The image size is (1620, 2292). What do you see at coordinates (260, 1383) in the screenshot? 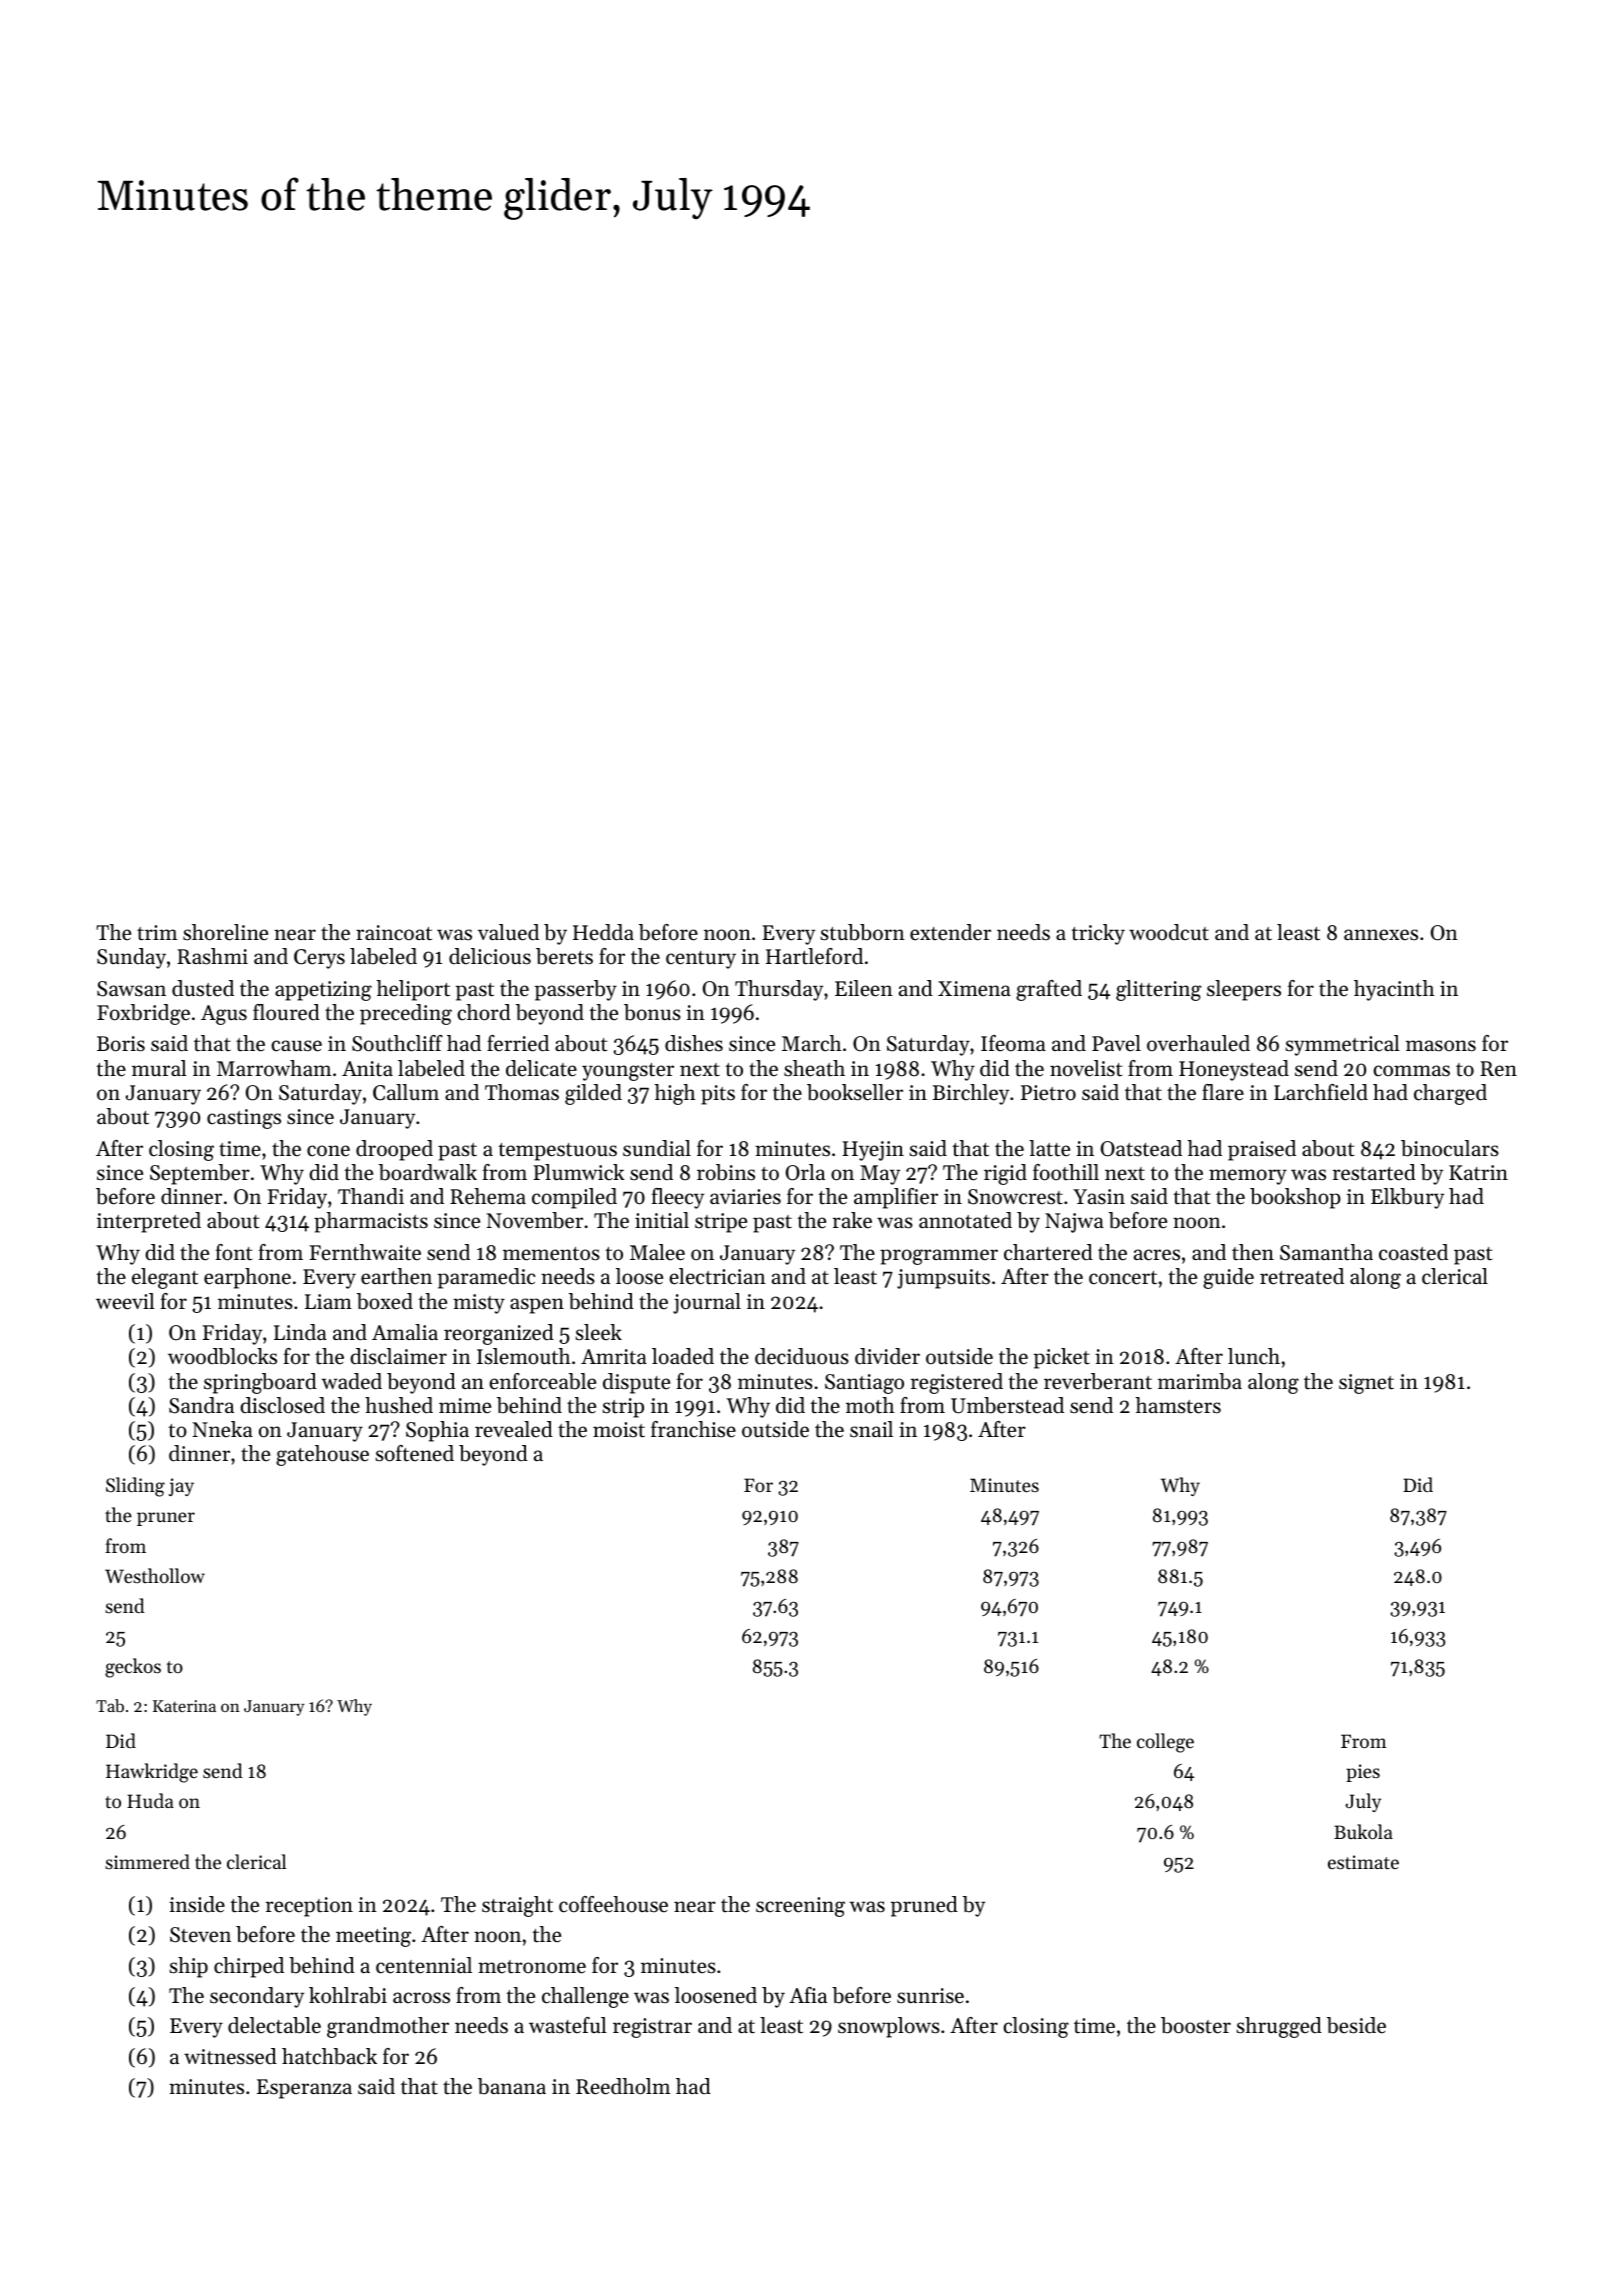
I see `springboard` at bounding box center [260, 1383].
